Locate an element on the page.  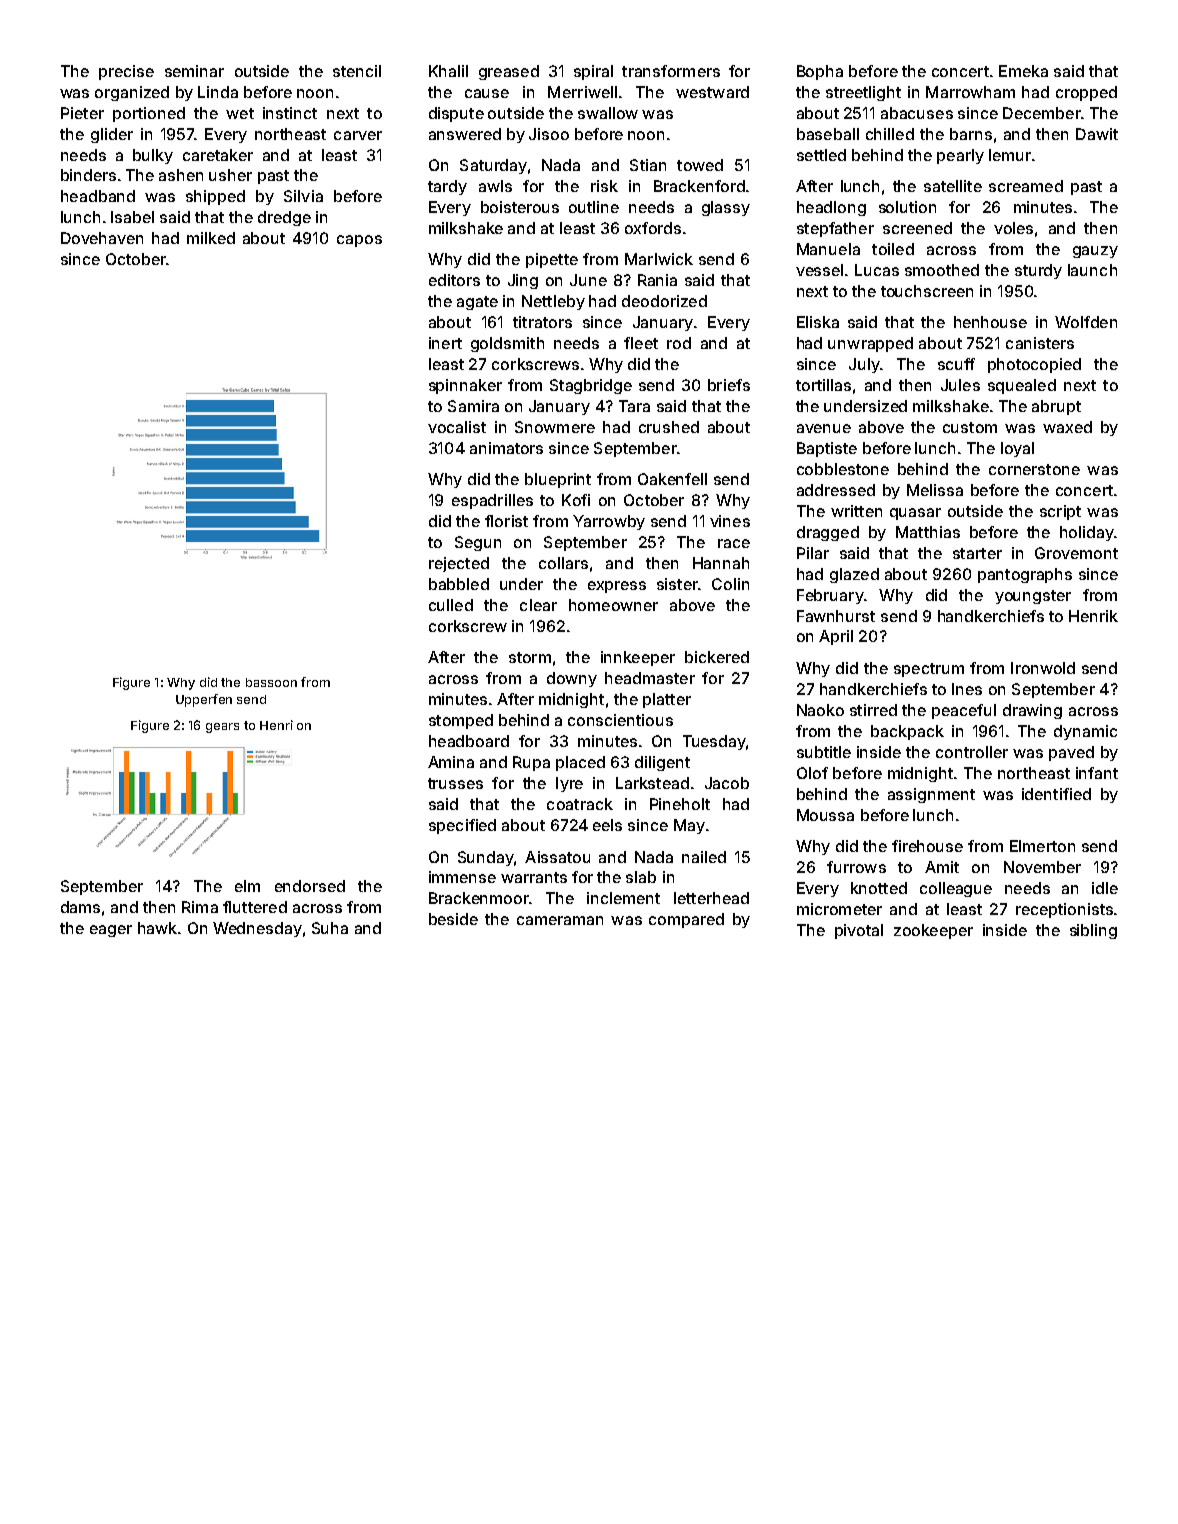
compared is located at coordinates (686, 920).
